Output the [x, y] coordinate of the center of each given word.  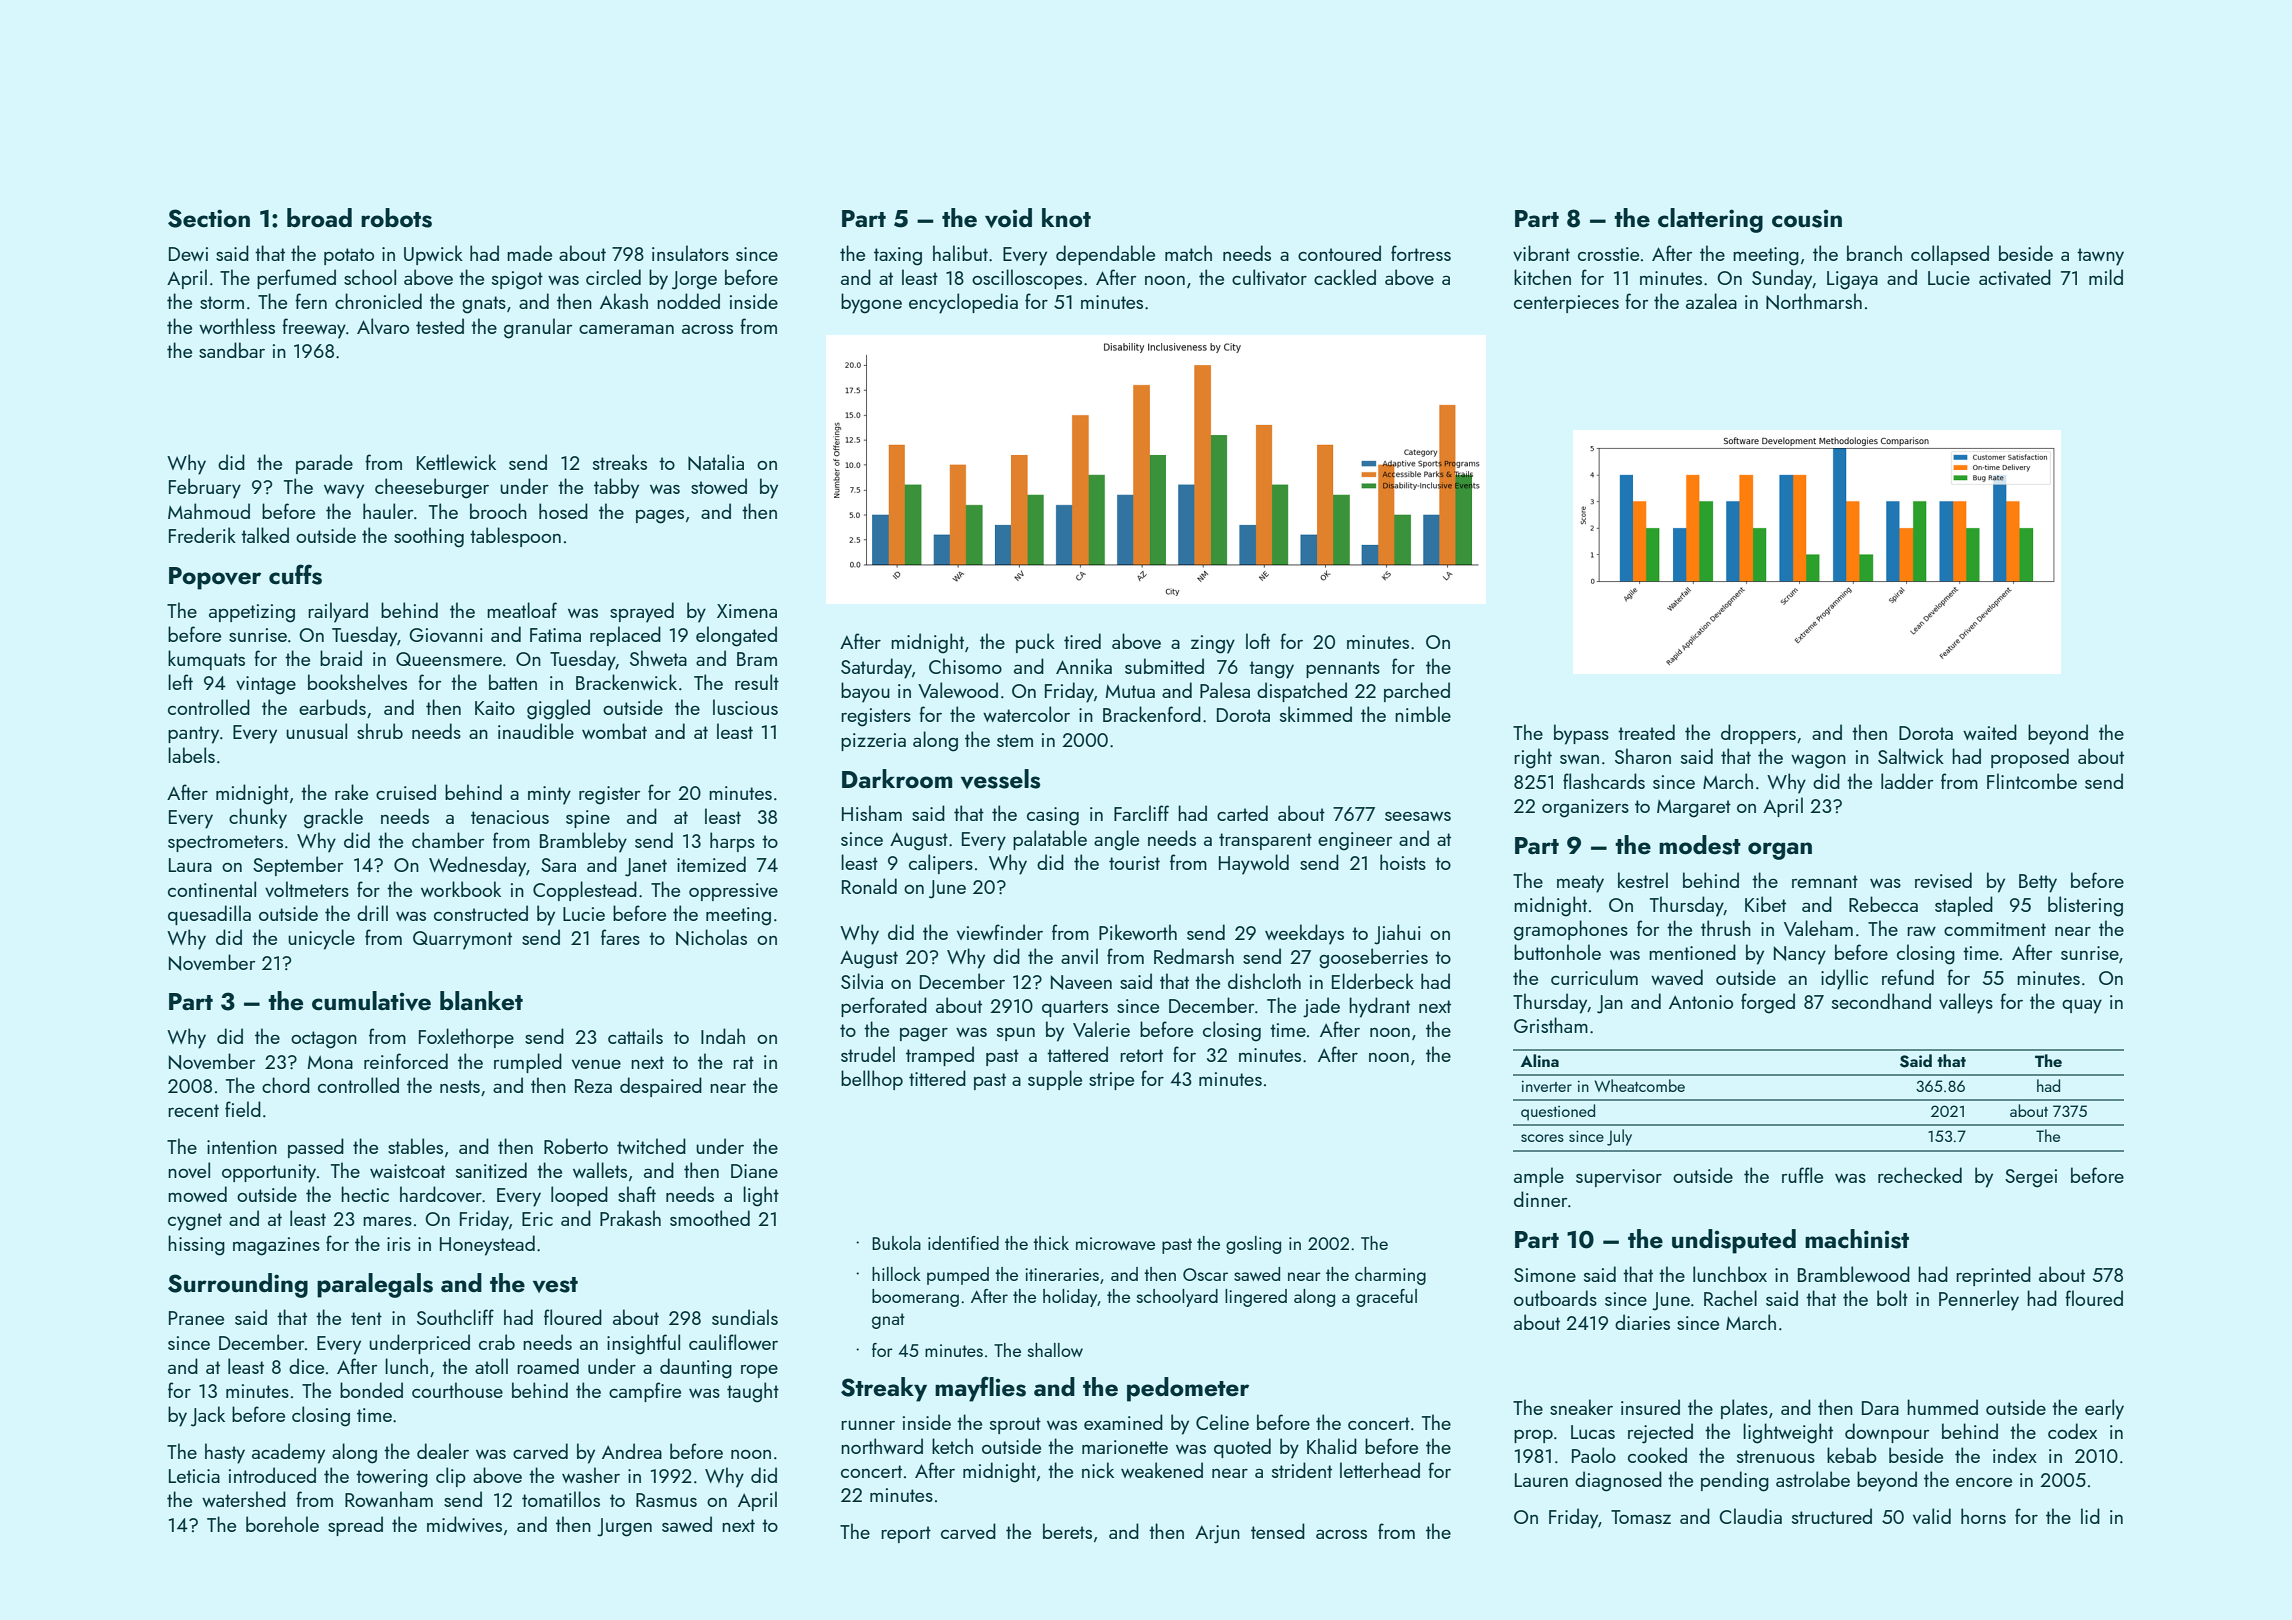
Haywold [1254, 864]
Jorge [694, 280]
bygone [871, 303]
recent [193, 1110]
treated [1646, 732]
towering [392, 1478]
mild [2106, 277]
